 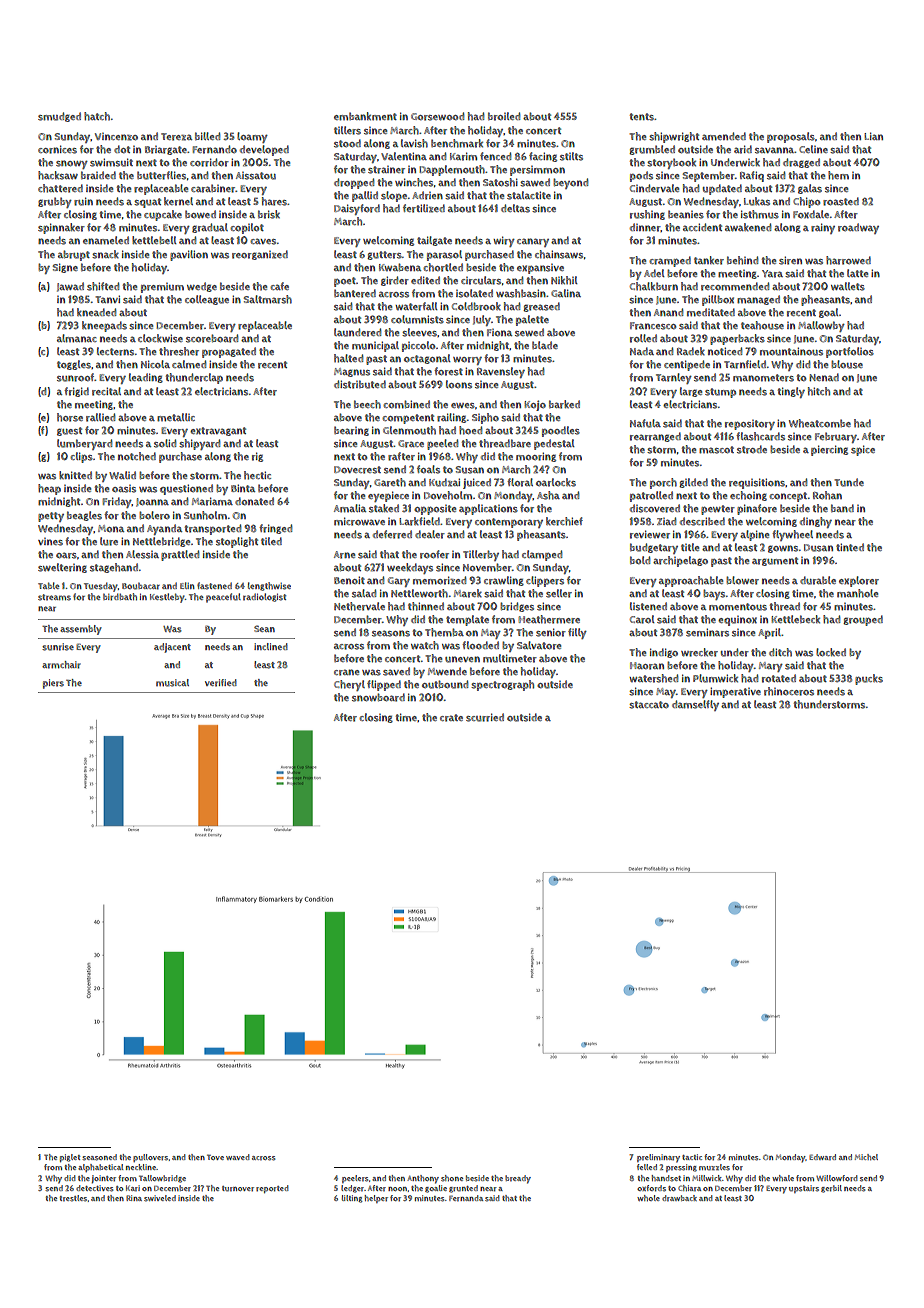 What do you see at coordinates (252, 137) in the page?
I see `loamy` at bounding box center [252, 137].
